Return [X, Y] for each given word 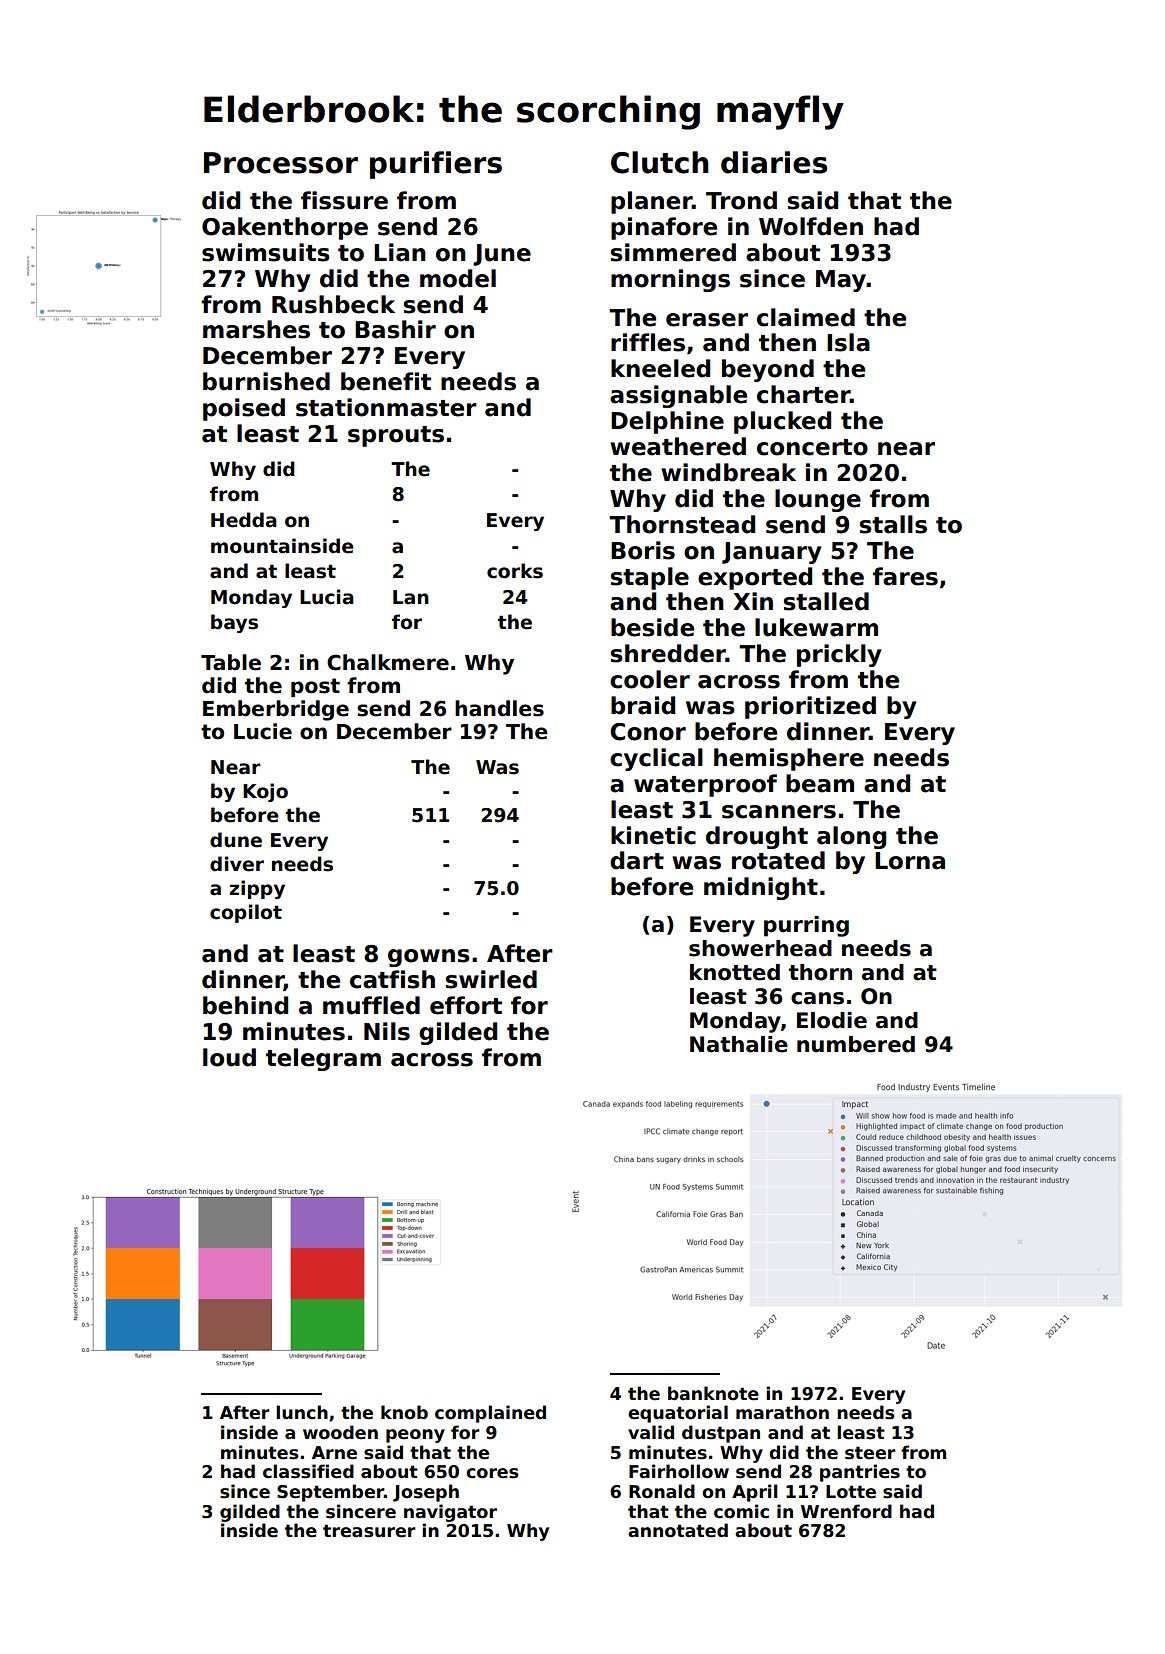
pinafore [664, 228]
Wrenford [846, 1511]
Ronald [662, 1491]
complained [490, 1414]
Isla [848, 342]
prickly [839, 655]
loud [229, 1057]
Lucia [327, 597]
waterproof [705, 785]
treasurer [369, 1531]
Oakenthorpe [285, 228]
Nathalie [739, 1044]
